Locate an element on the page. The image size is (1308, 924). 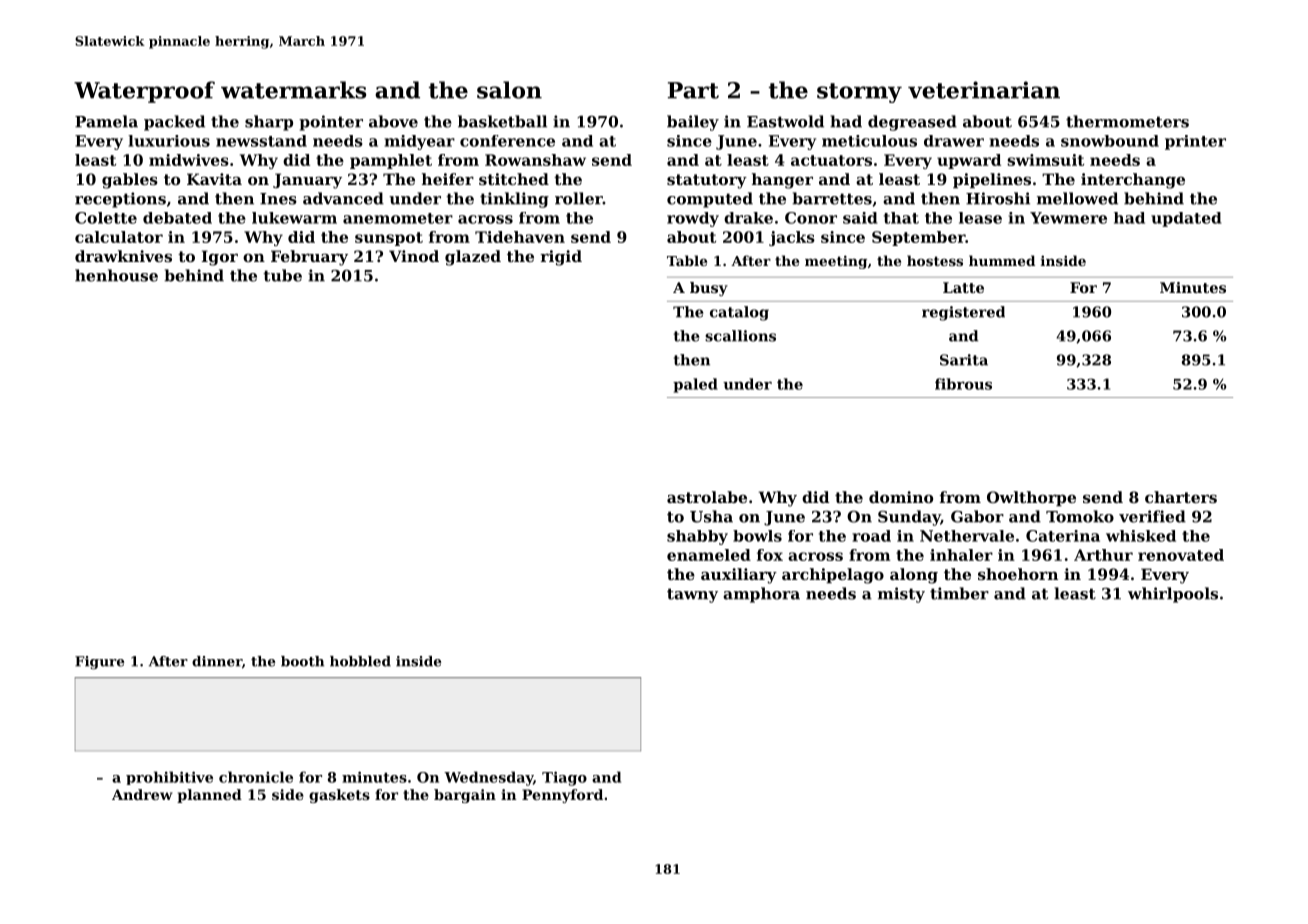
Tiago is located at coordinates (564, 778).
